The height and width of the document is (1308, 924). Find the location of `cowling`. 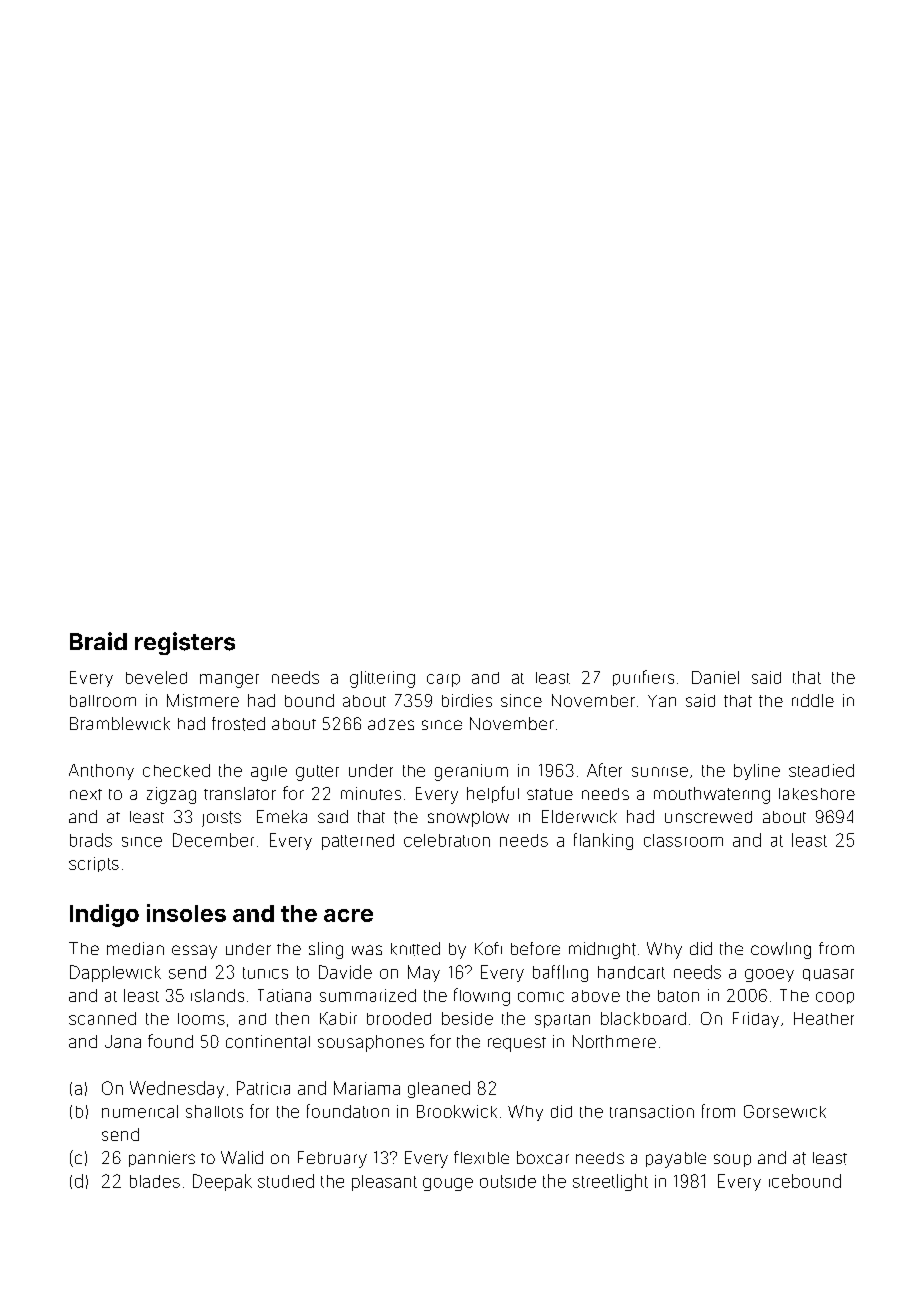

cowling is located at coordinates (781, 950).
